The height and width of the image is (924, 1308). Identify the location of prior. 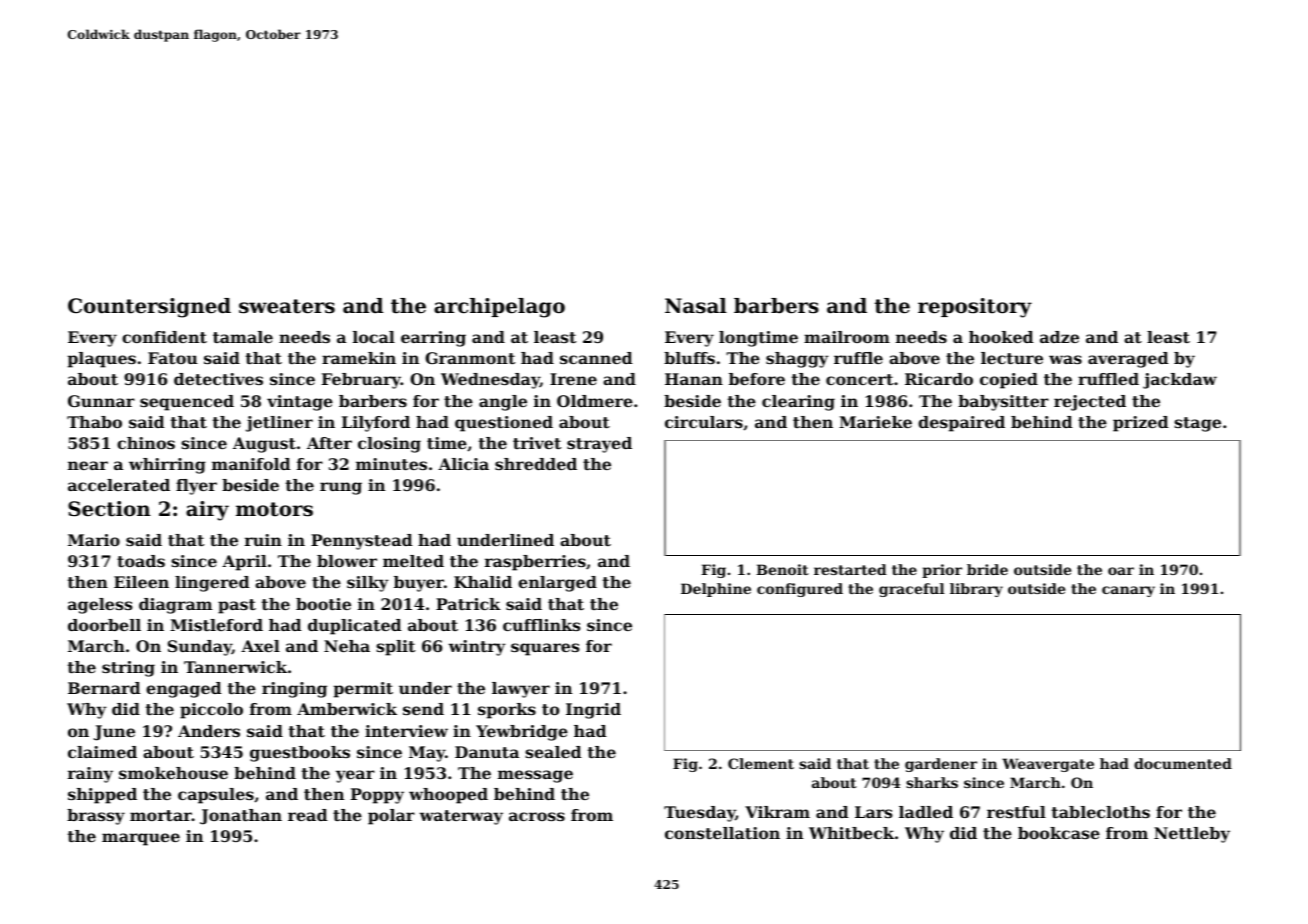
(942, 571).
